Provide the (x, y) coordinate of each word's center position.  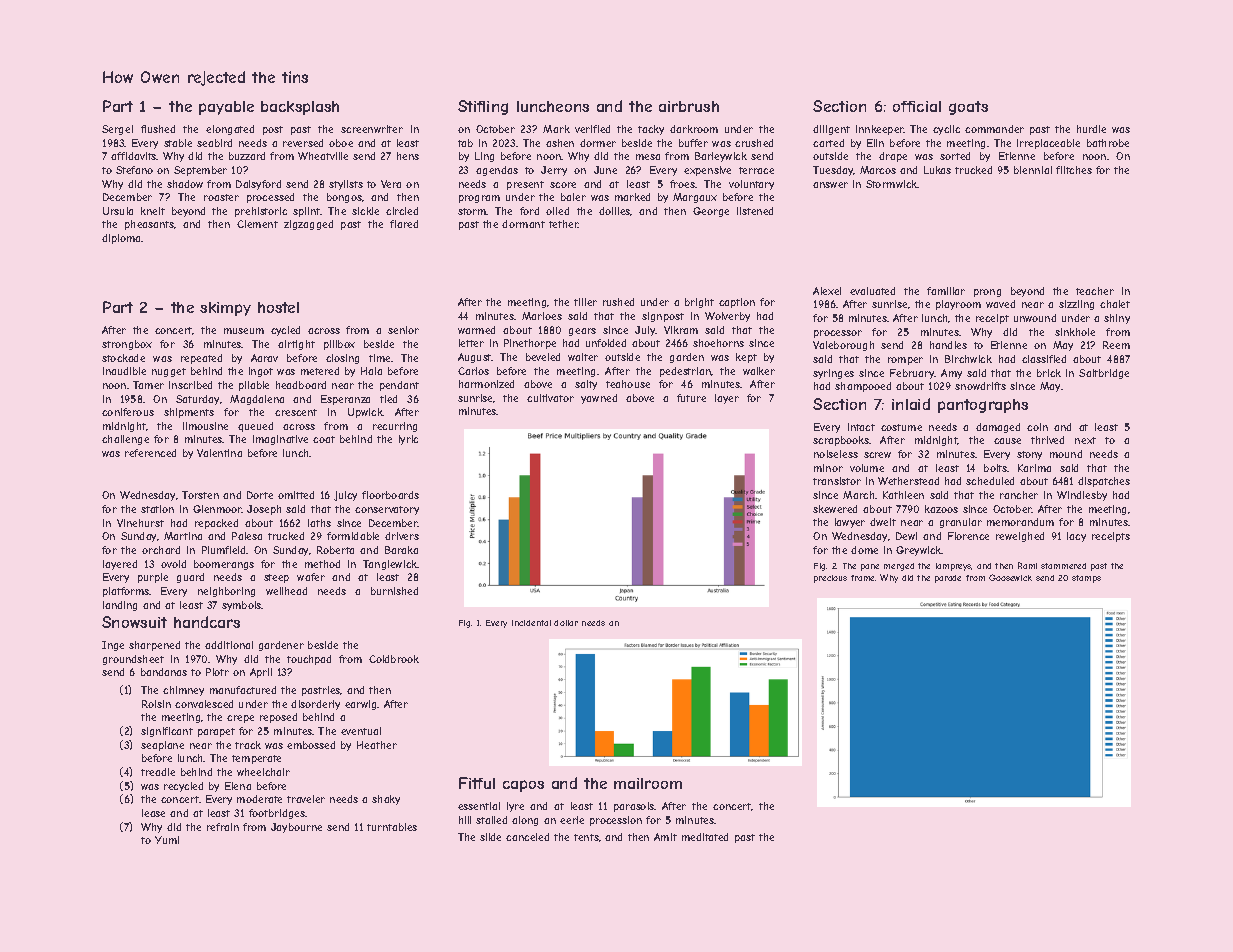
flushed (158, 129)
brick (1049, 373)
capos (523, 786)
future (691, 398)
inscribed (190, 385)
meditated (705, 837)
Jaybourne (296, 828)
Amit (665, 837)
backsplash (300, 108)
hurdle (1091, 129)
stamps (1086, 579)
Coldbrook (394, 659)
